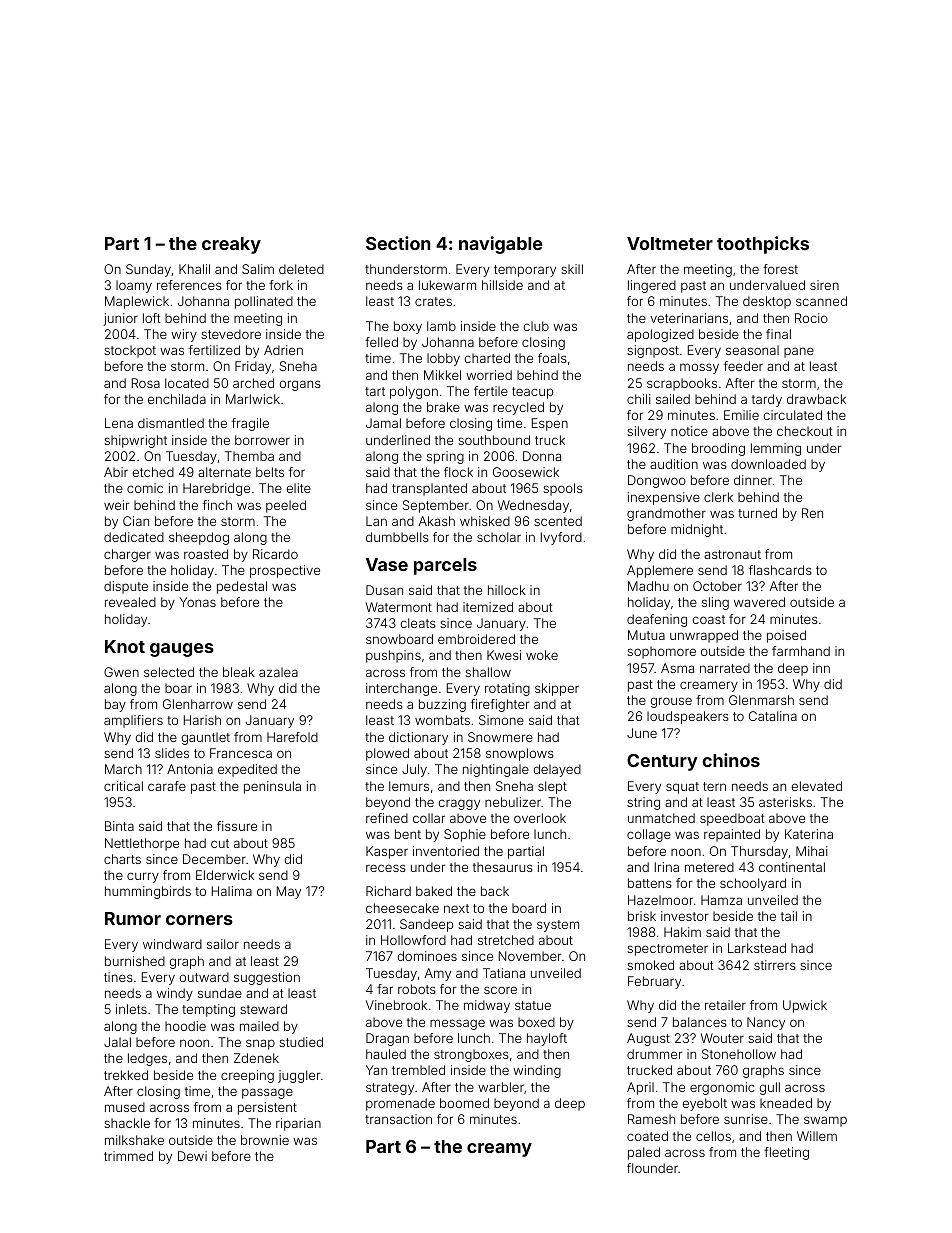  I want to click on schoolyard, so click(753, 884).
